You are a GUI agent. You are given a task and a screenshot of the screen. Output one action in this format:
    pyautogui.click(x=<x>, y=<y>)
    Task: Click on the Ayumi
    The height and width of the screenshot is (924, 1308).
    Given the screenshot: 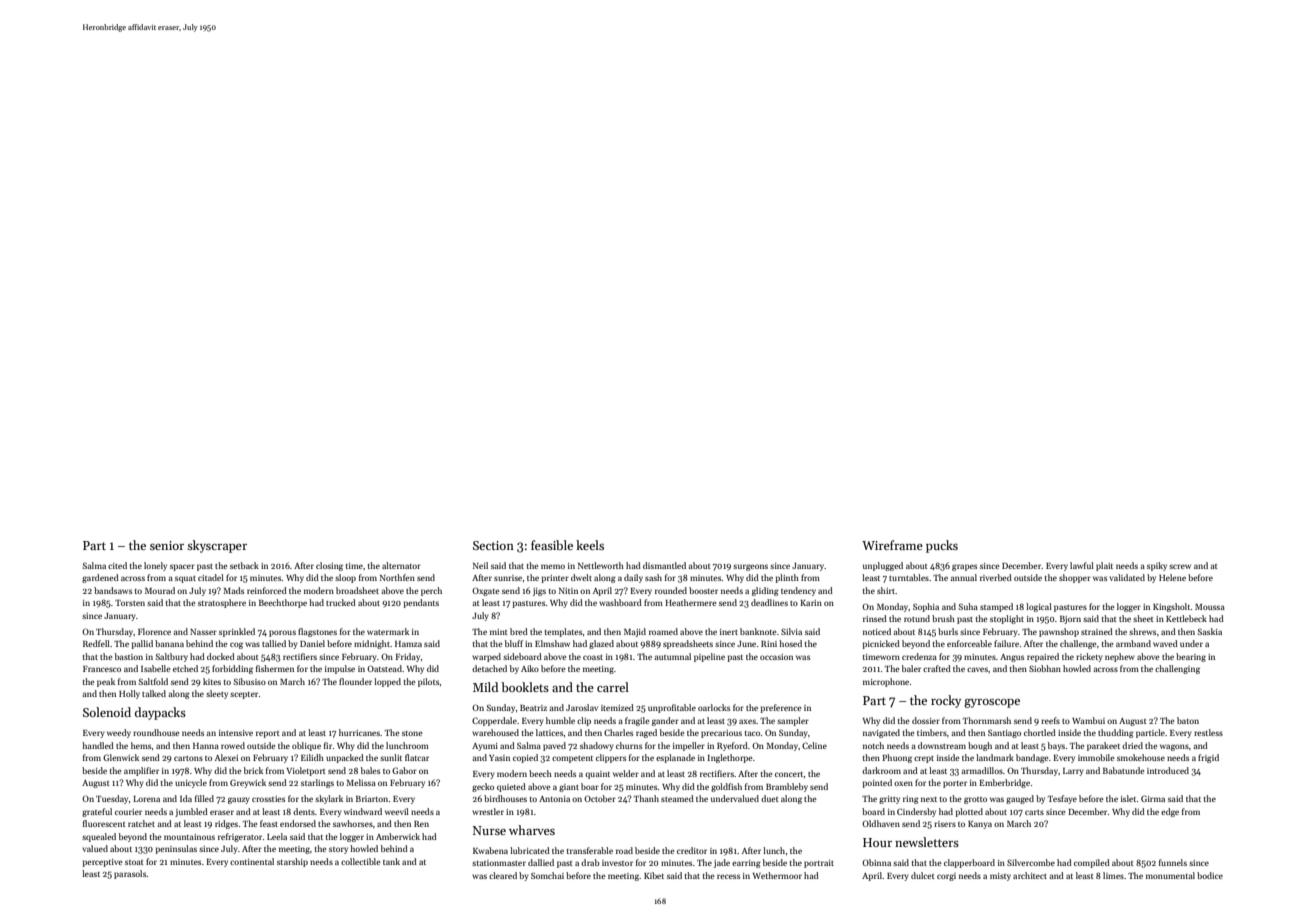 What is the action you would take?
    pyautogui.click(x=485, y=747)
